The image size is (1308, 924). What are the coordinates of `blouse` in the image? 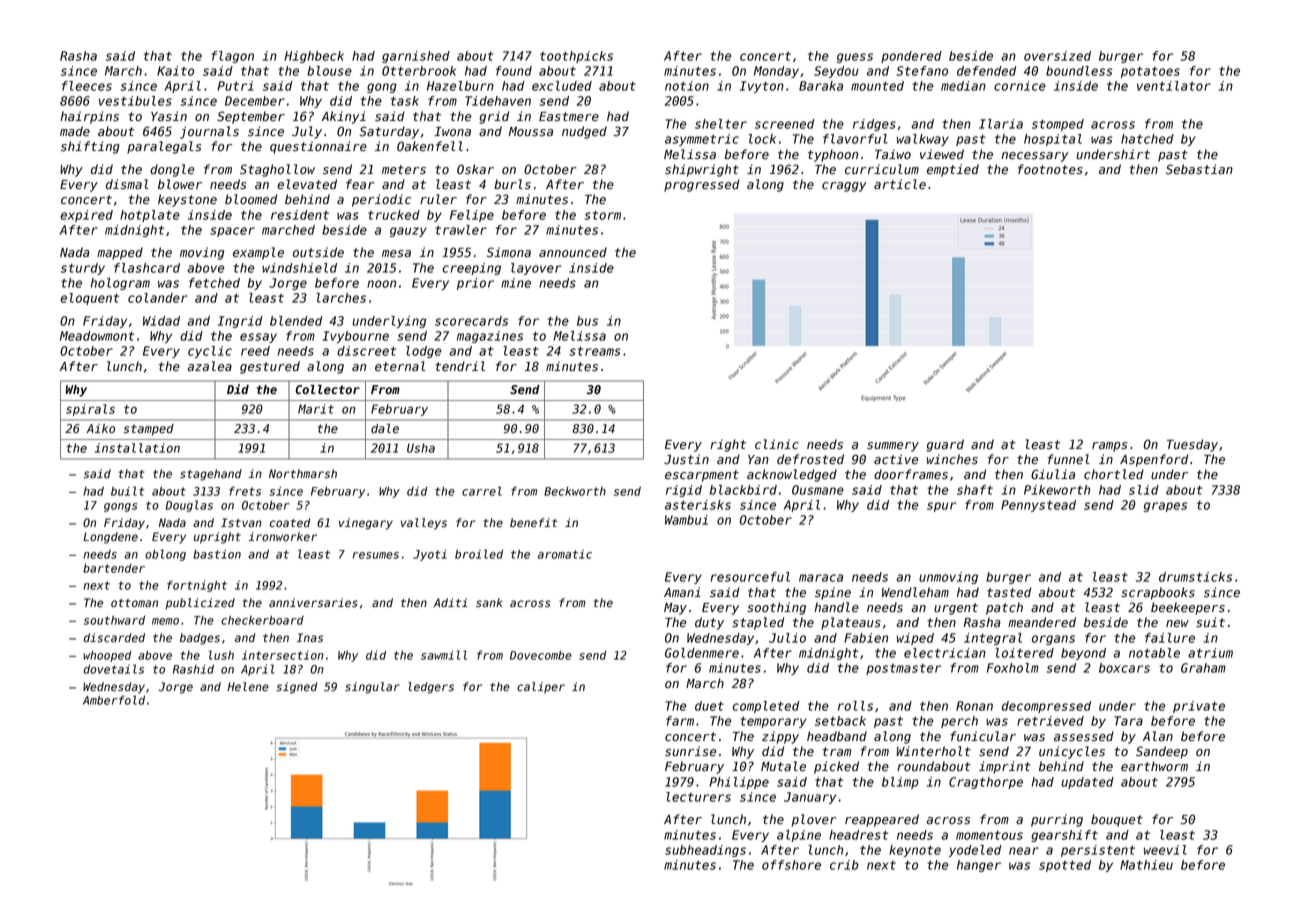 It's located at (329, 71).
